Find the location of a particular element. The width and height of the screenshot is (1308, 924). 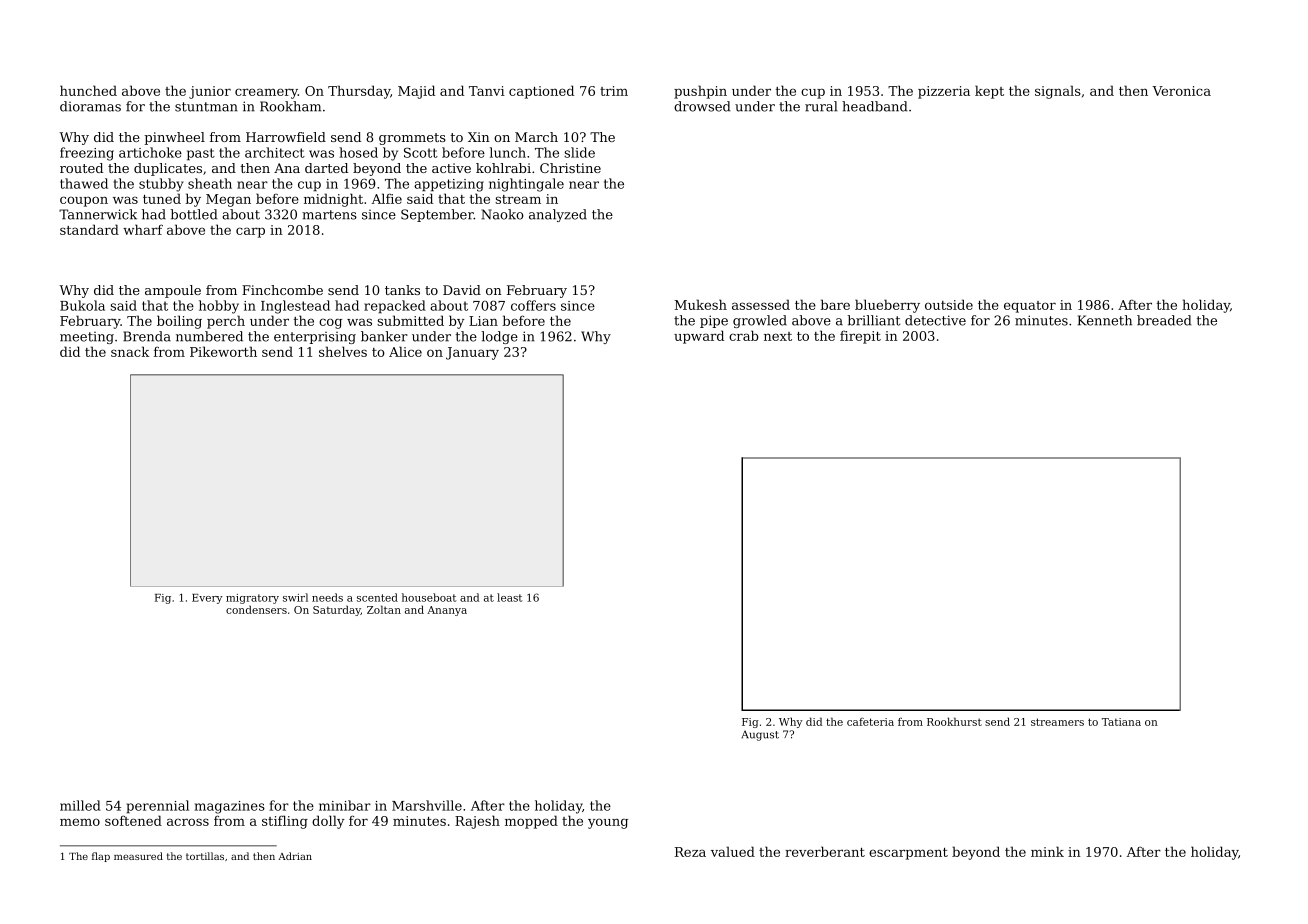

breaded is located at coordinates (1164, 320).
